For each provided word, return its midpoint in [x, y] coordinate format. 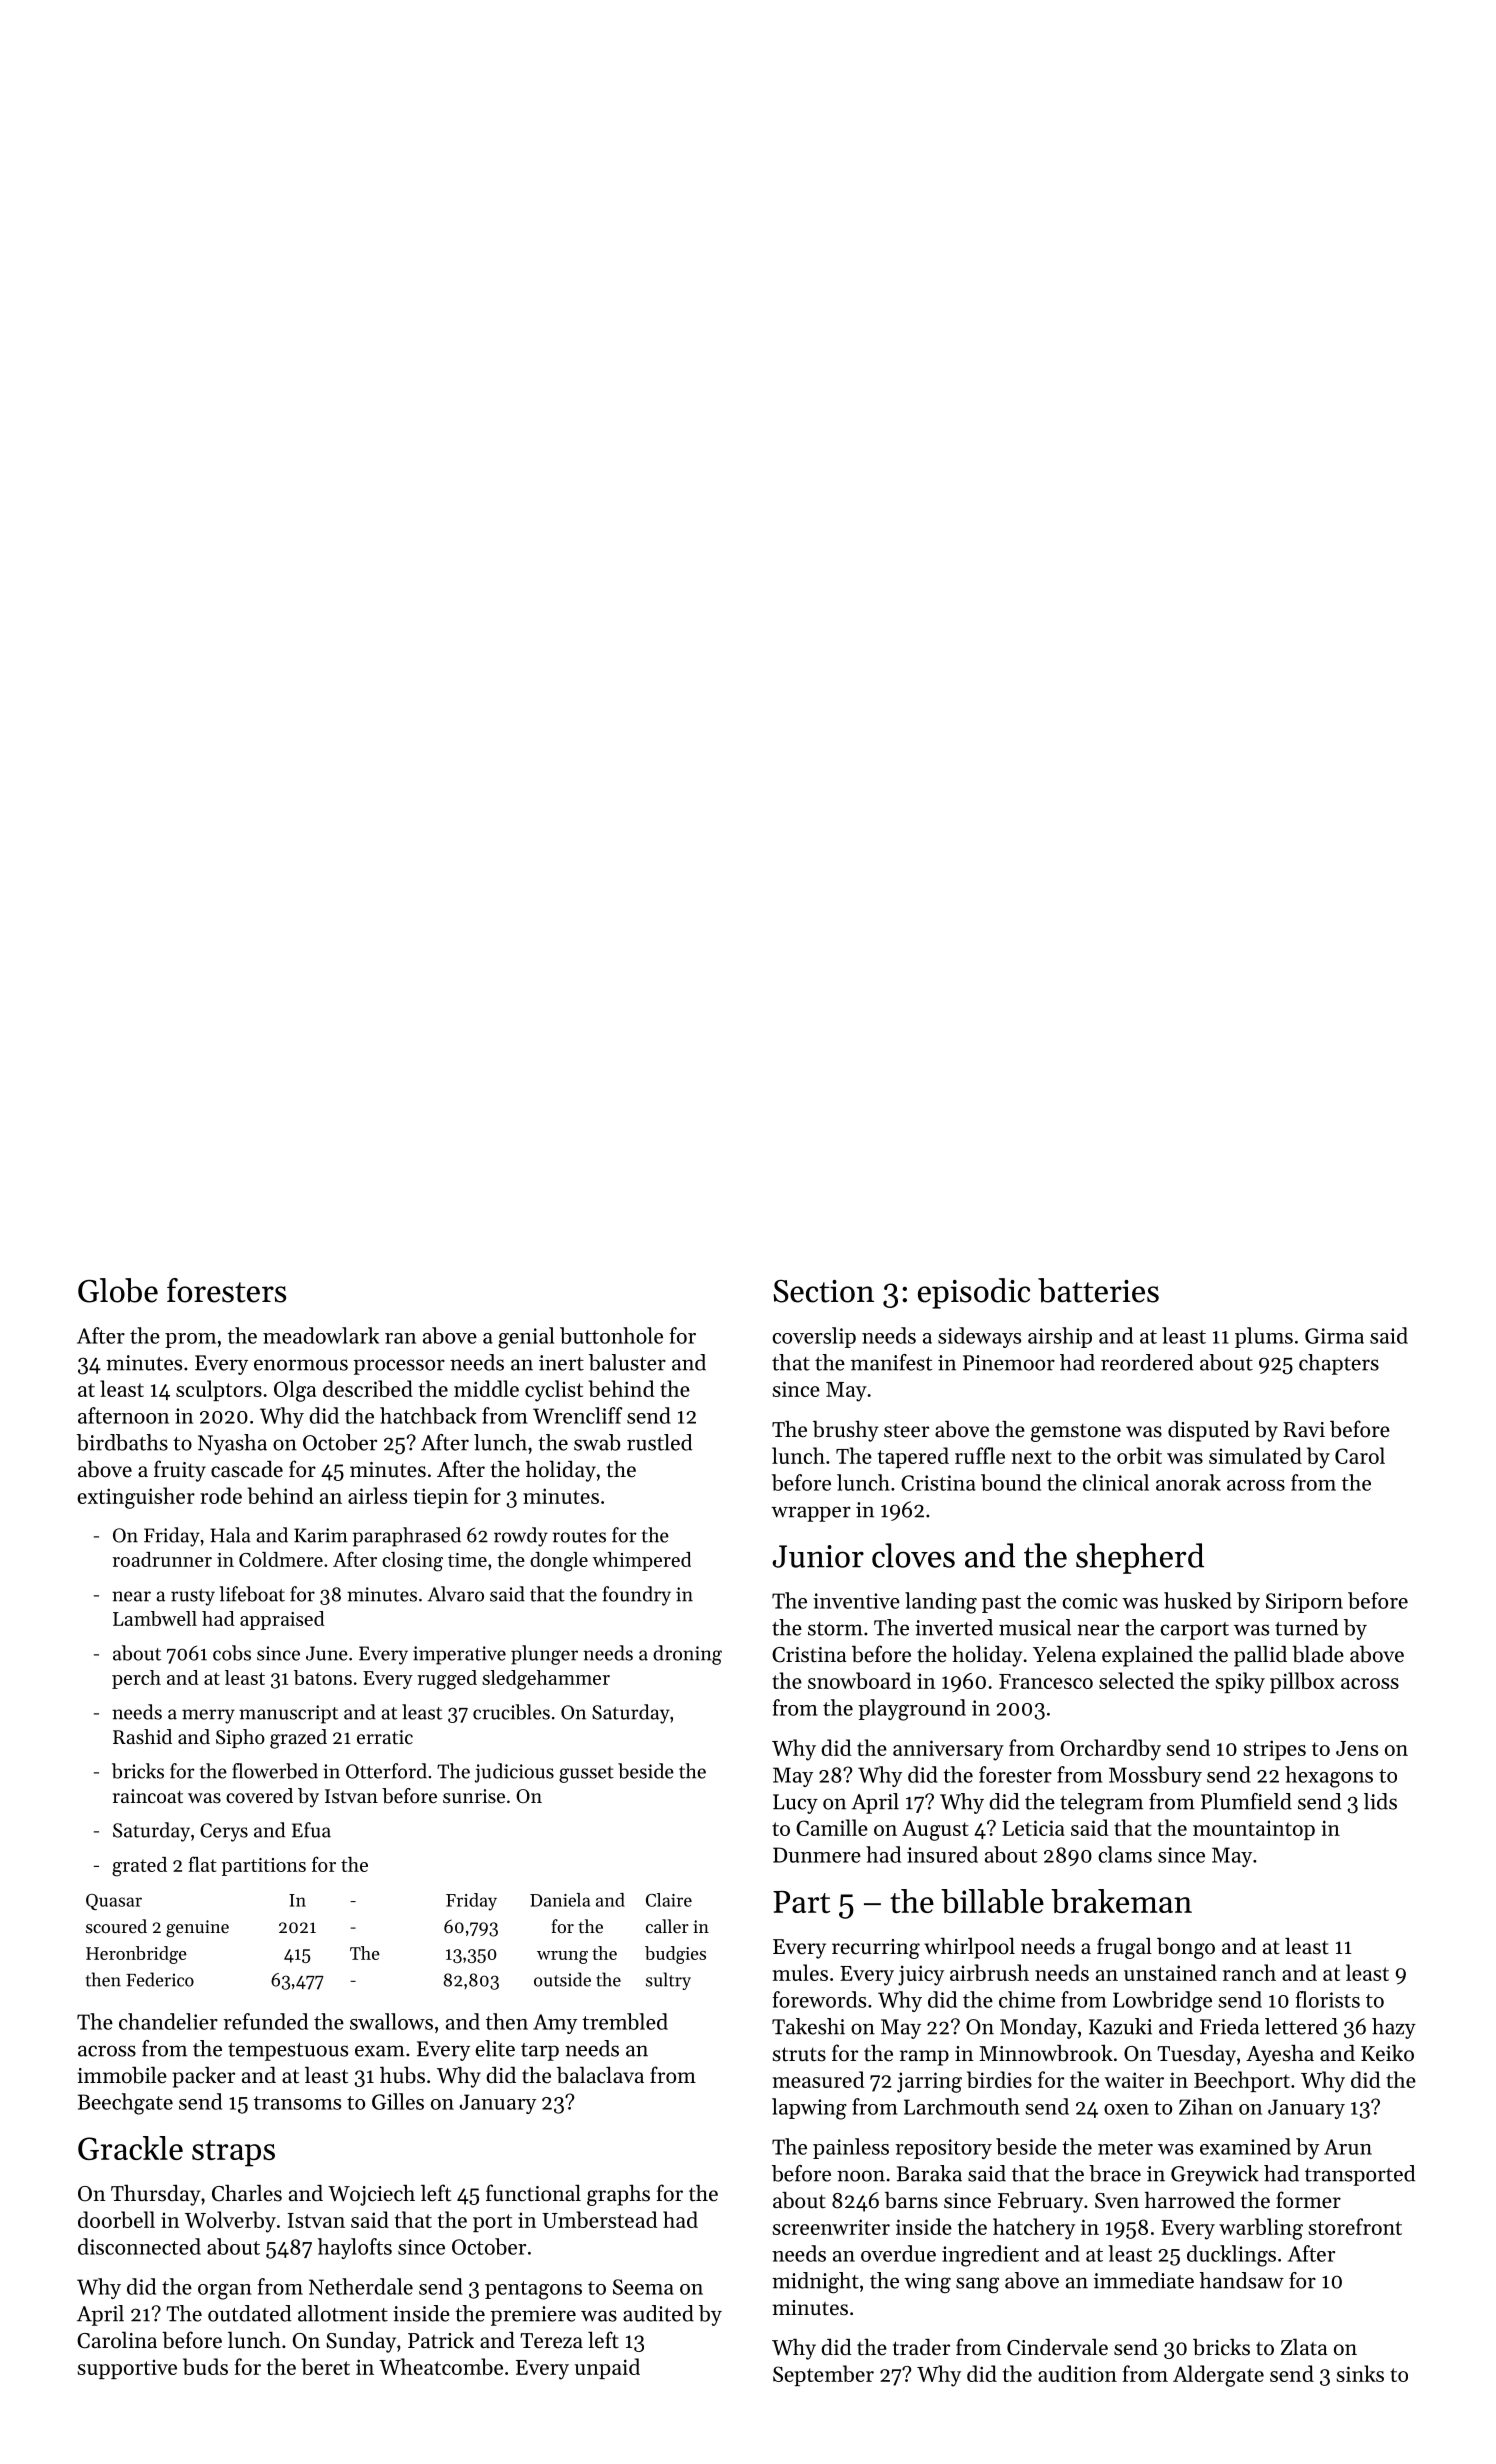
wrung [562, 1957]
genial [526, 1338]
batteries [1098, 1290]
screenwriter [831, 2227]
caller [667, 1926]
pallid [1260, 1656]
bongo [1186, 1948]
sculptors [219, 1390]
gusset [586, 1774]
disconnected [139, 2246]
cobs [232, 1653]
